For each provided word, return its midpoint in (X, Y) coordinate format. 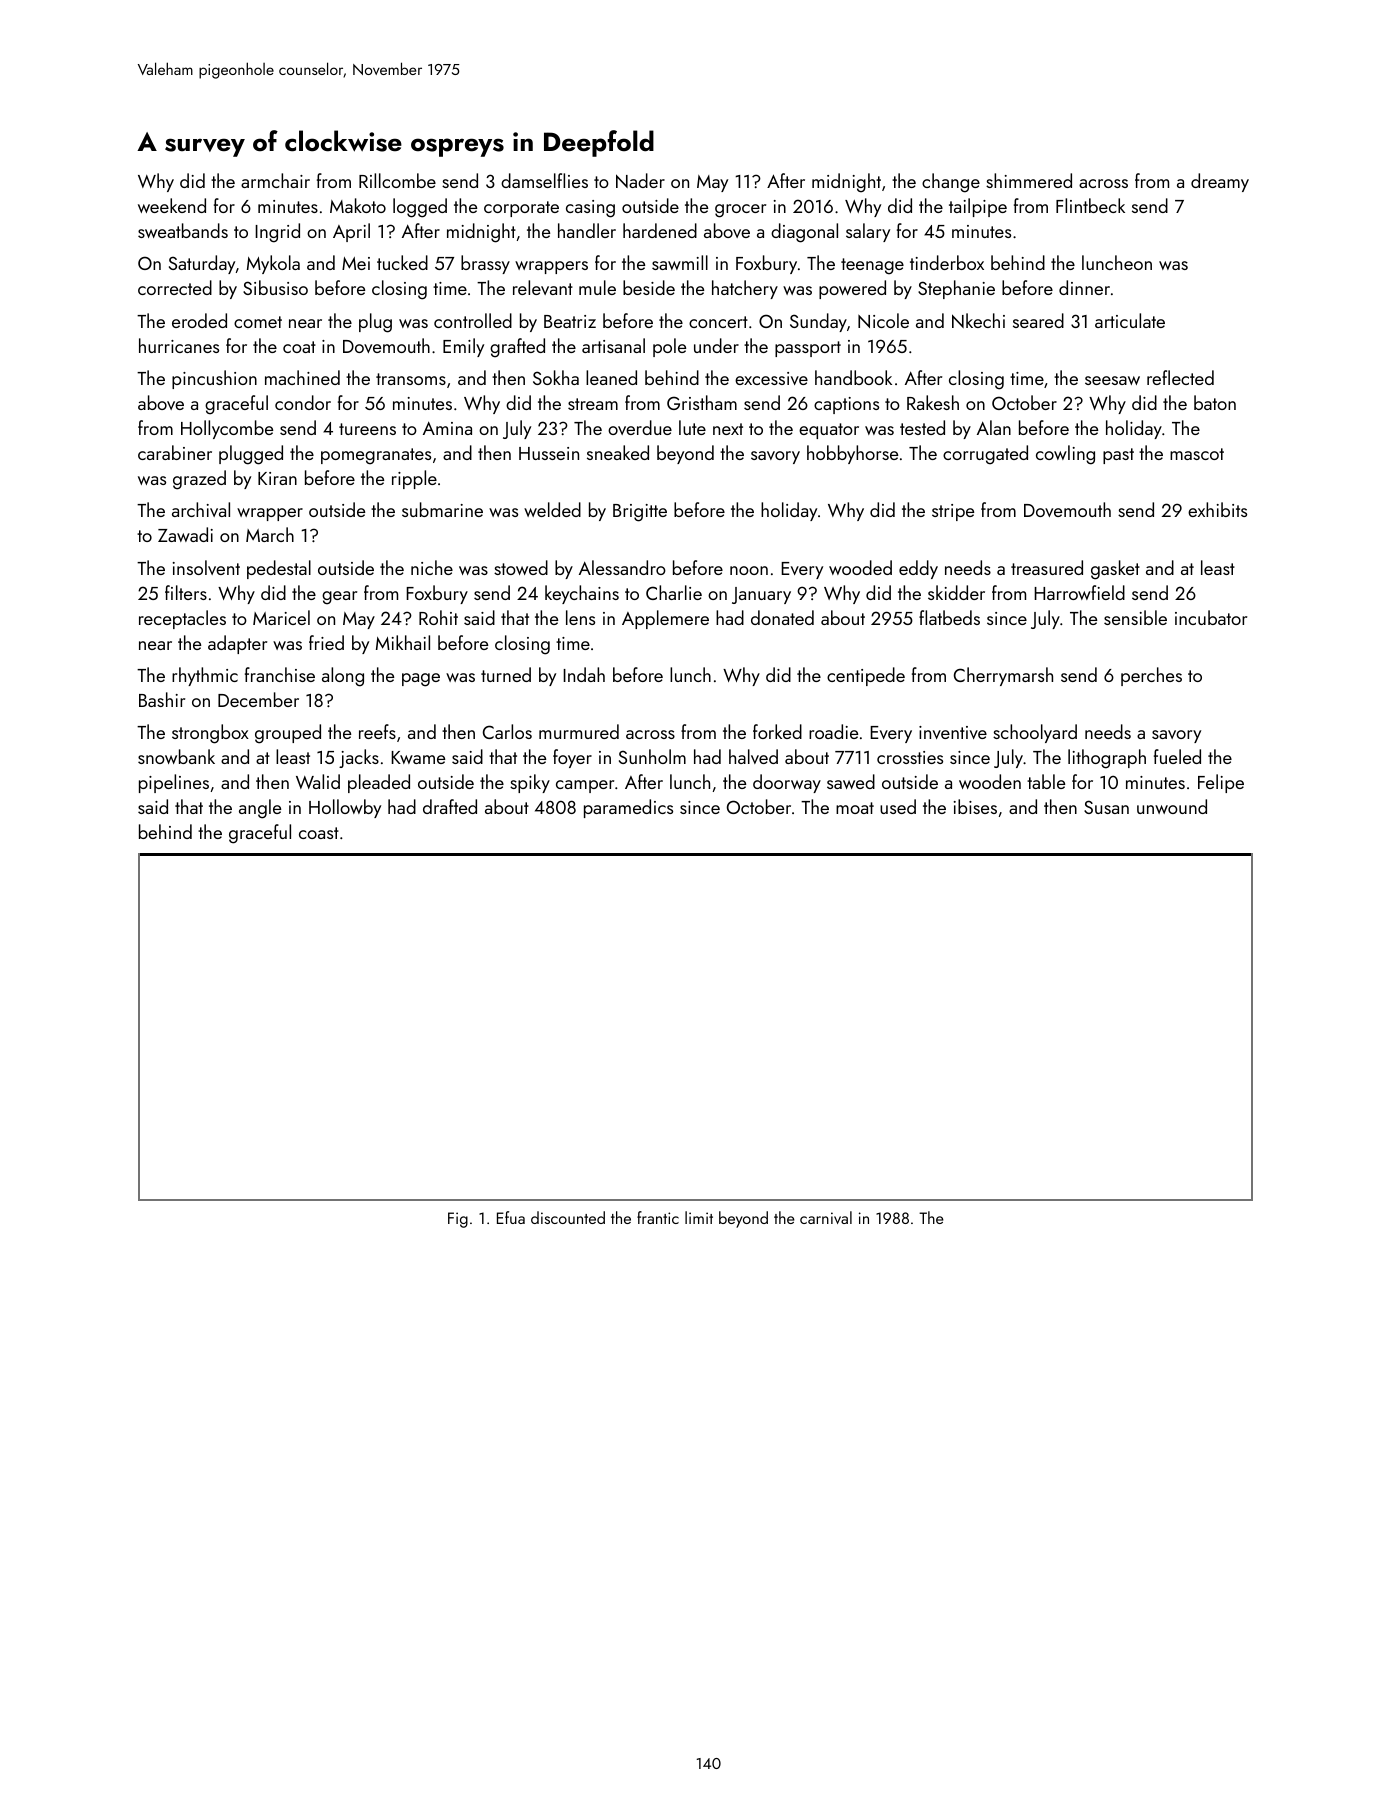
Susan (1106, 807)
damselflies (544, 180)
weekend (172, 205)
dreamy (1220, 182)
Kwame (418, 757)
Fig (458, 1220)
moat (855, 808)
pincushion (214, 379)
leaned (611, 377)
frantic (658, 1217)
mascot (1197, 454)
